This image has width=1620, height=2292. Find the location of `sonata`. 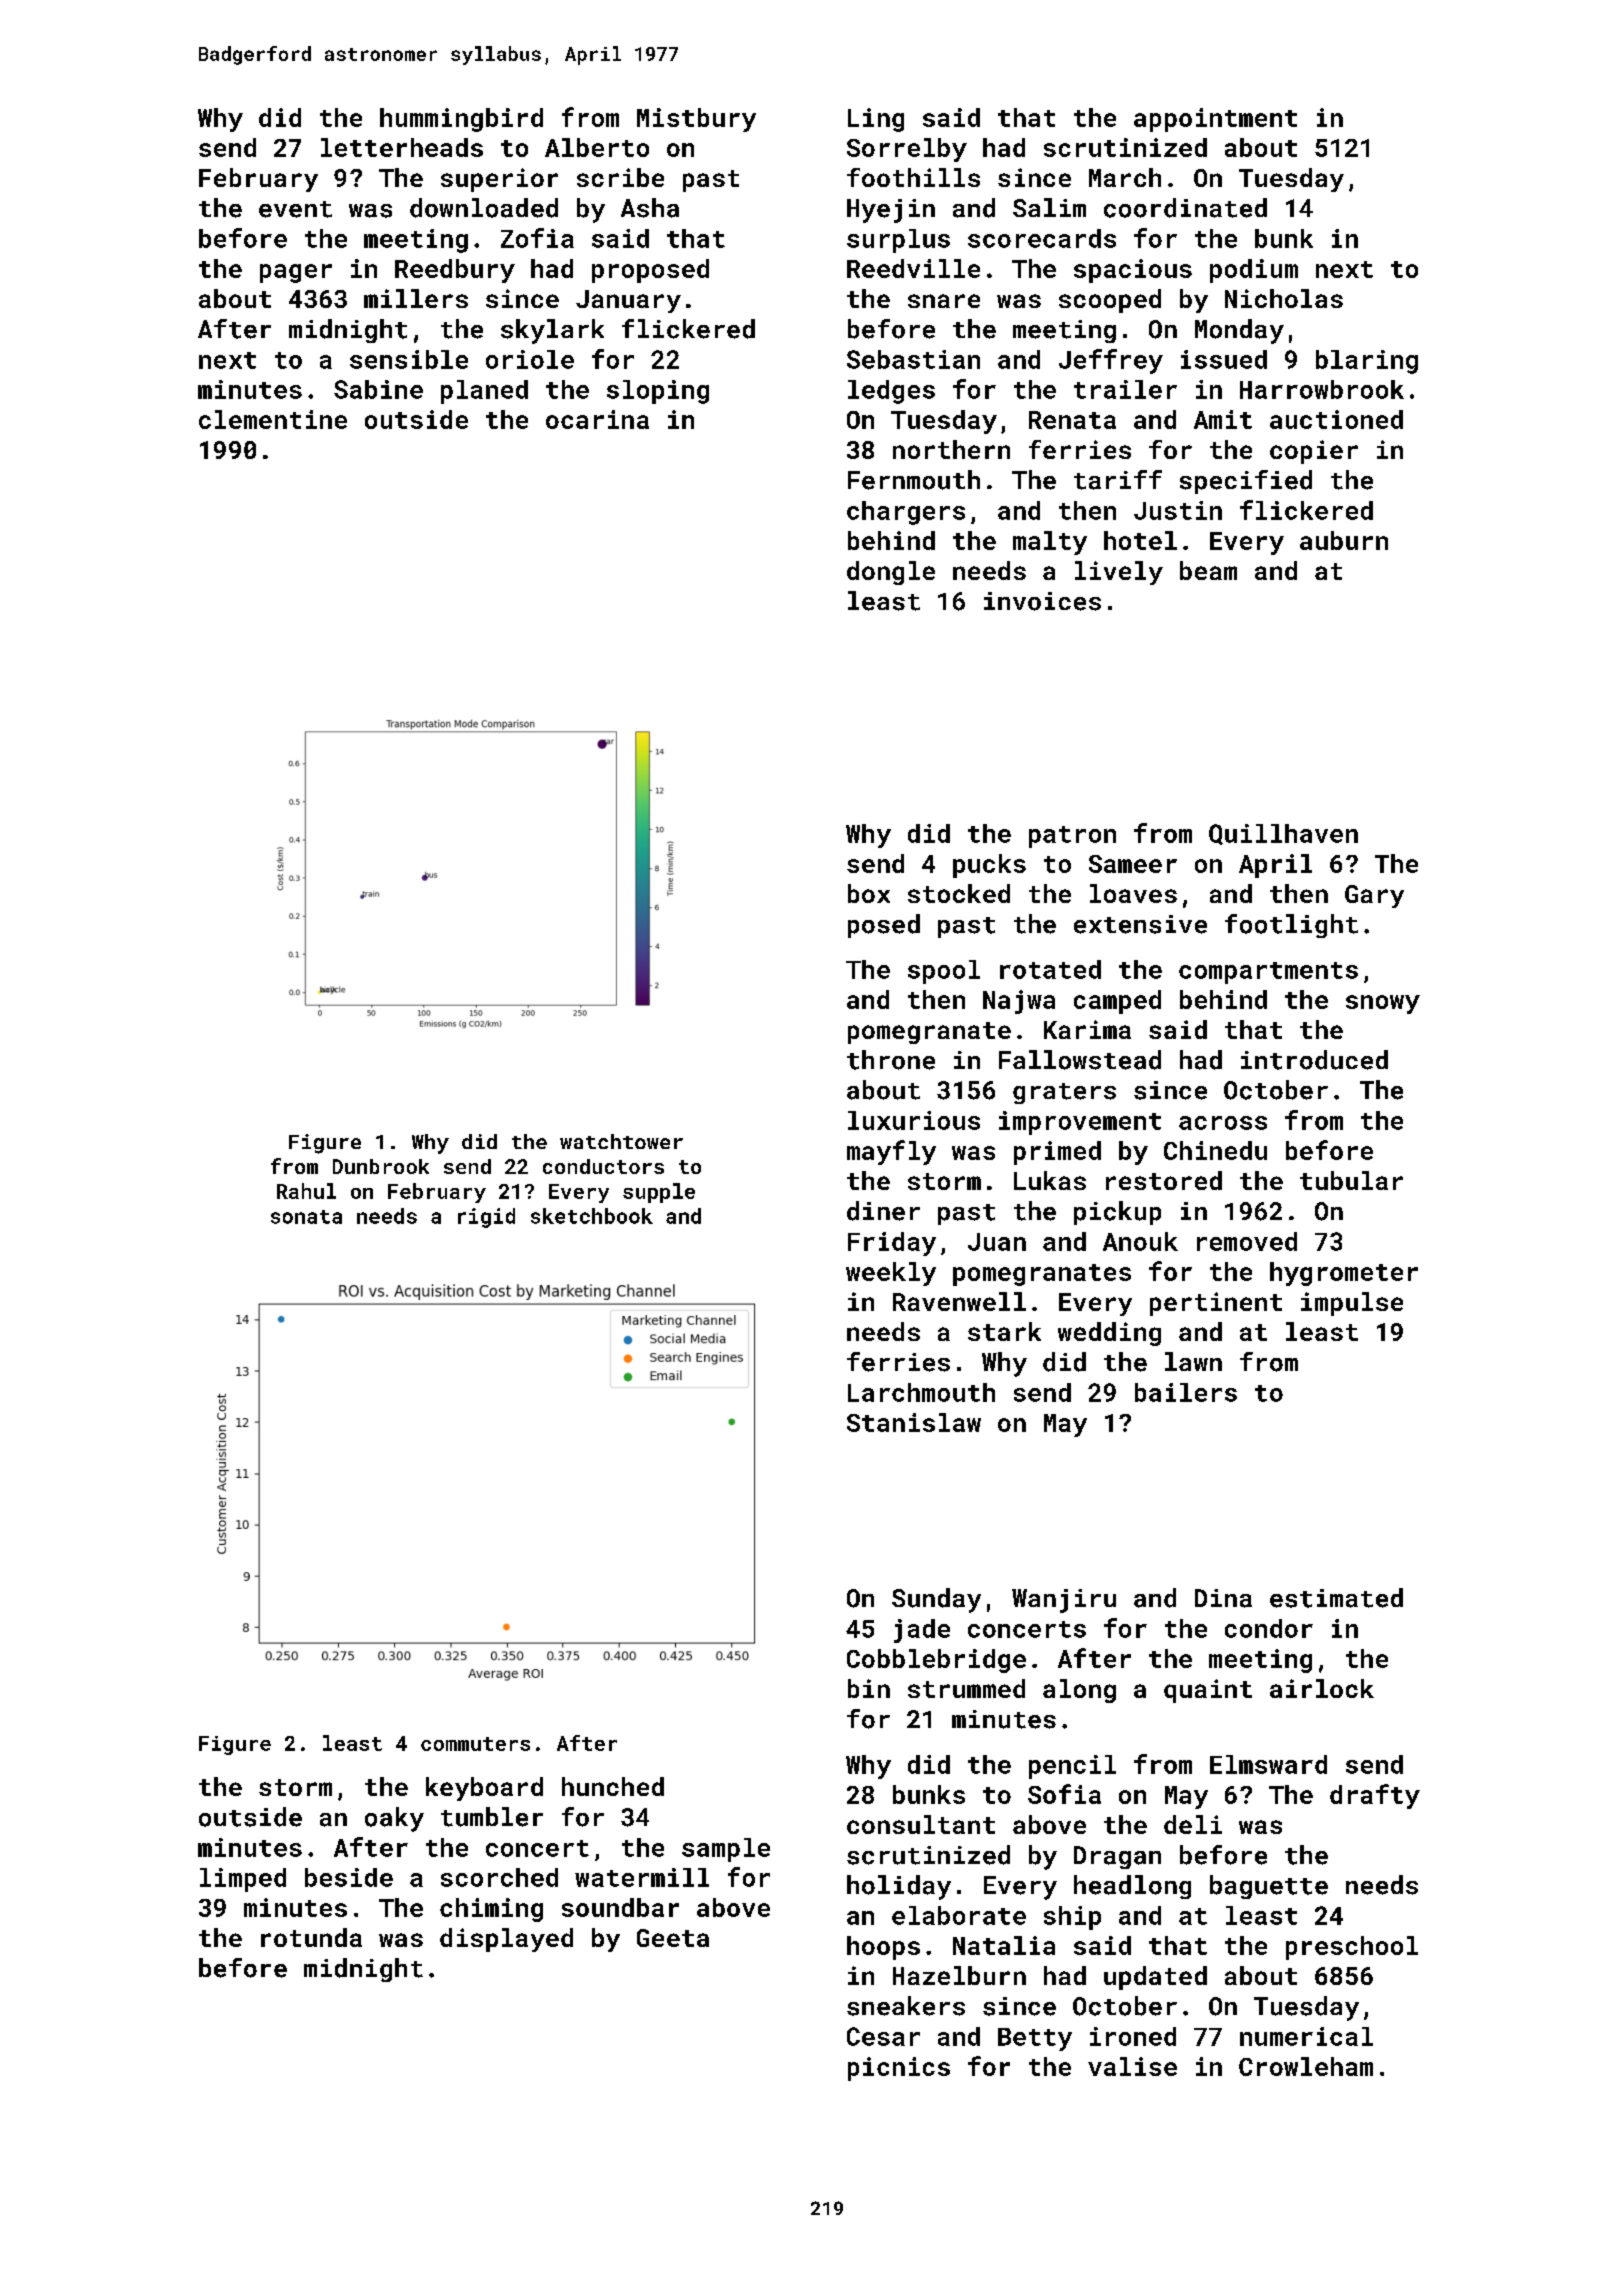

sonata is located at coordinates (306, 1217).
